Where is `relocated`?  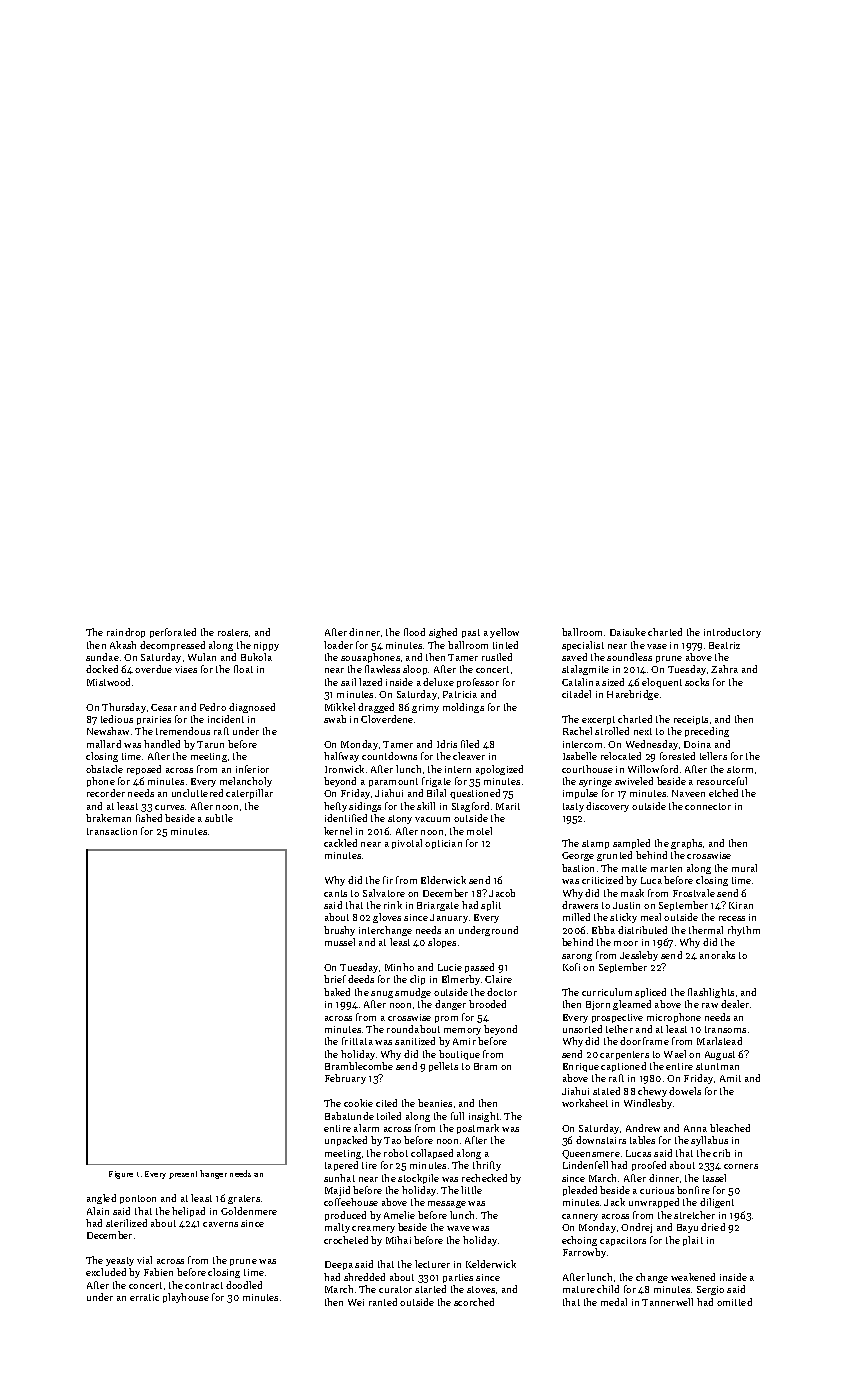 relocated is located at coordinates (621, 756).
